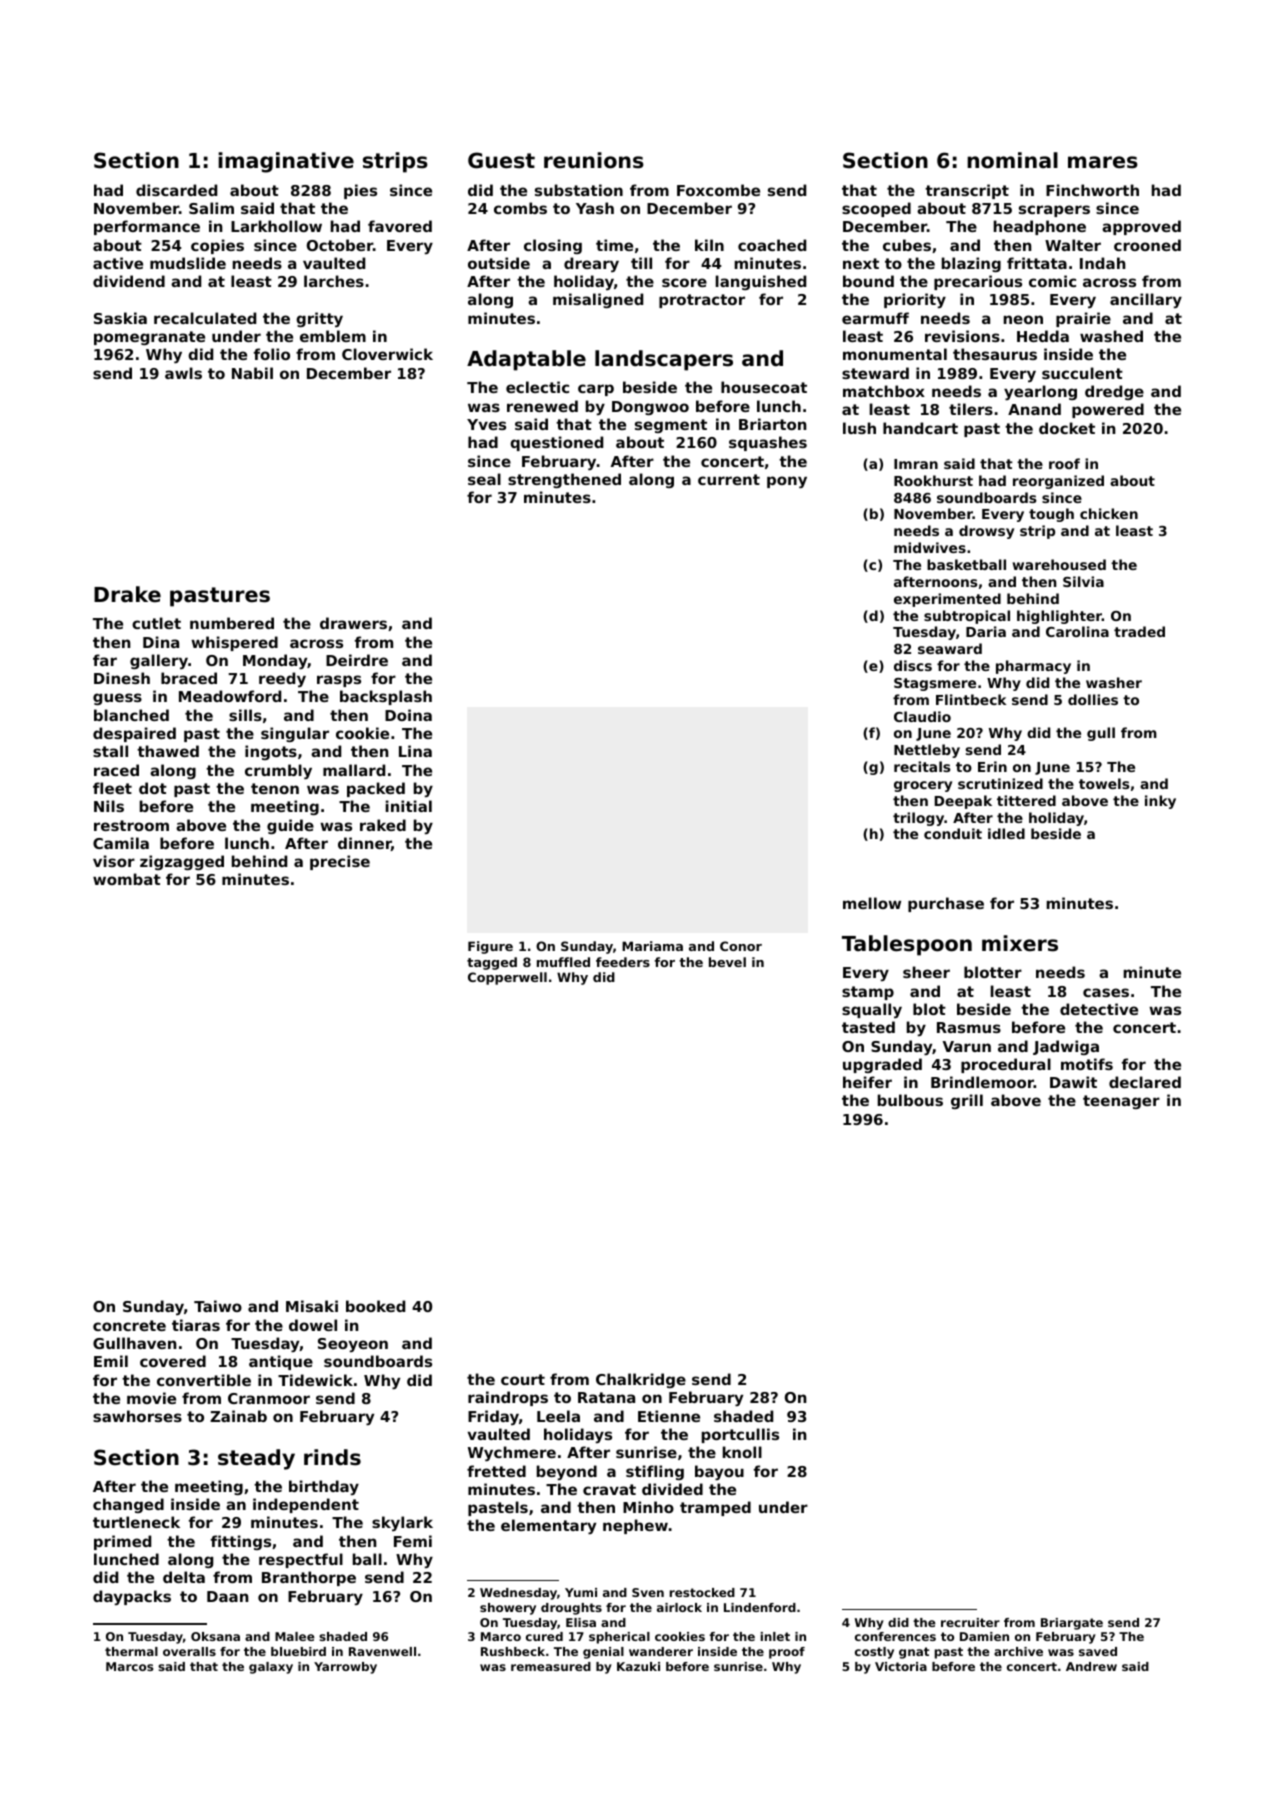 This screenshot has width=1275, height=1804. I want to click on inky, so click(1160, 802).
